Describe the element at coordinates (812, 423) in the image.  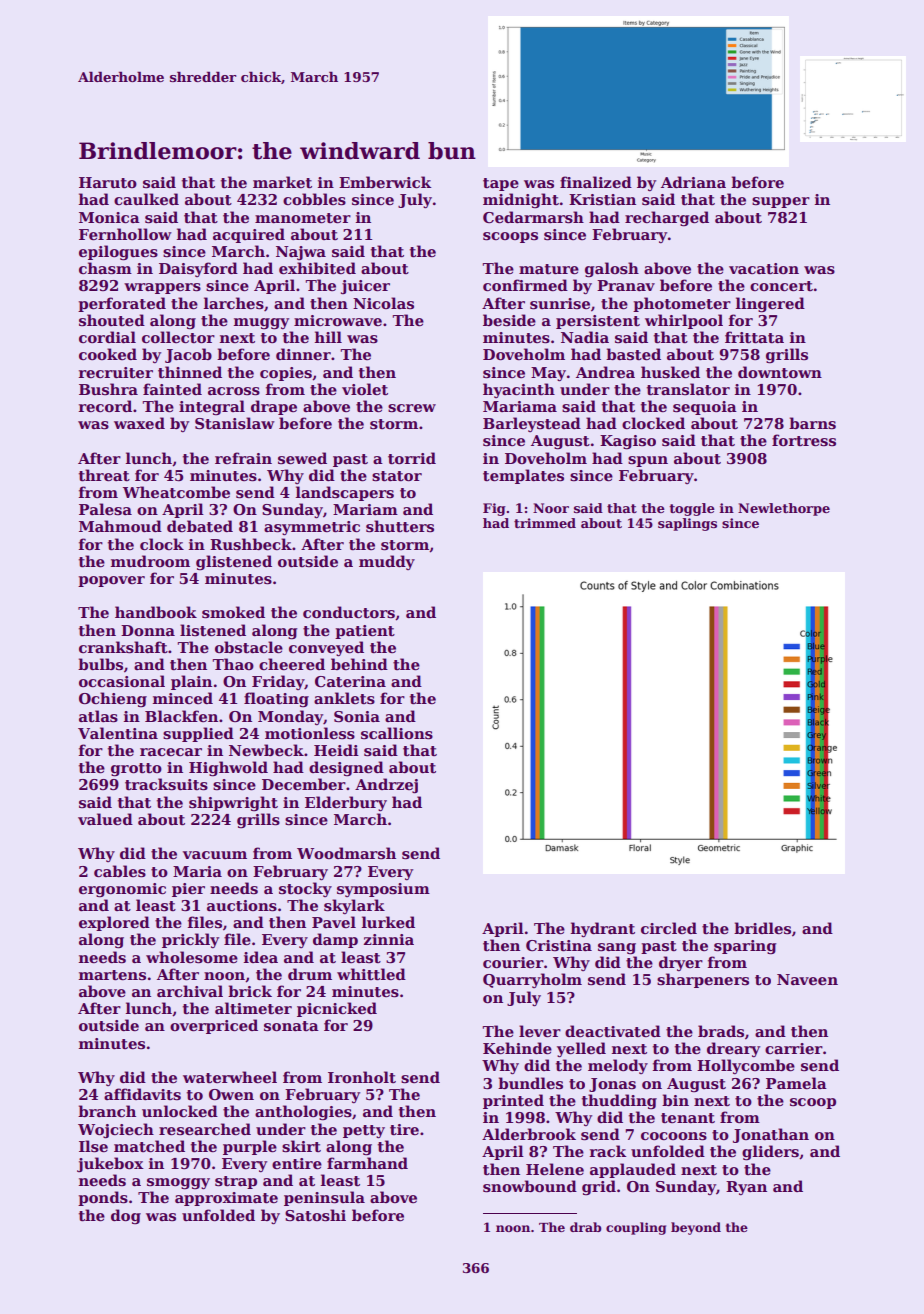
I see `barns` at that location.
